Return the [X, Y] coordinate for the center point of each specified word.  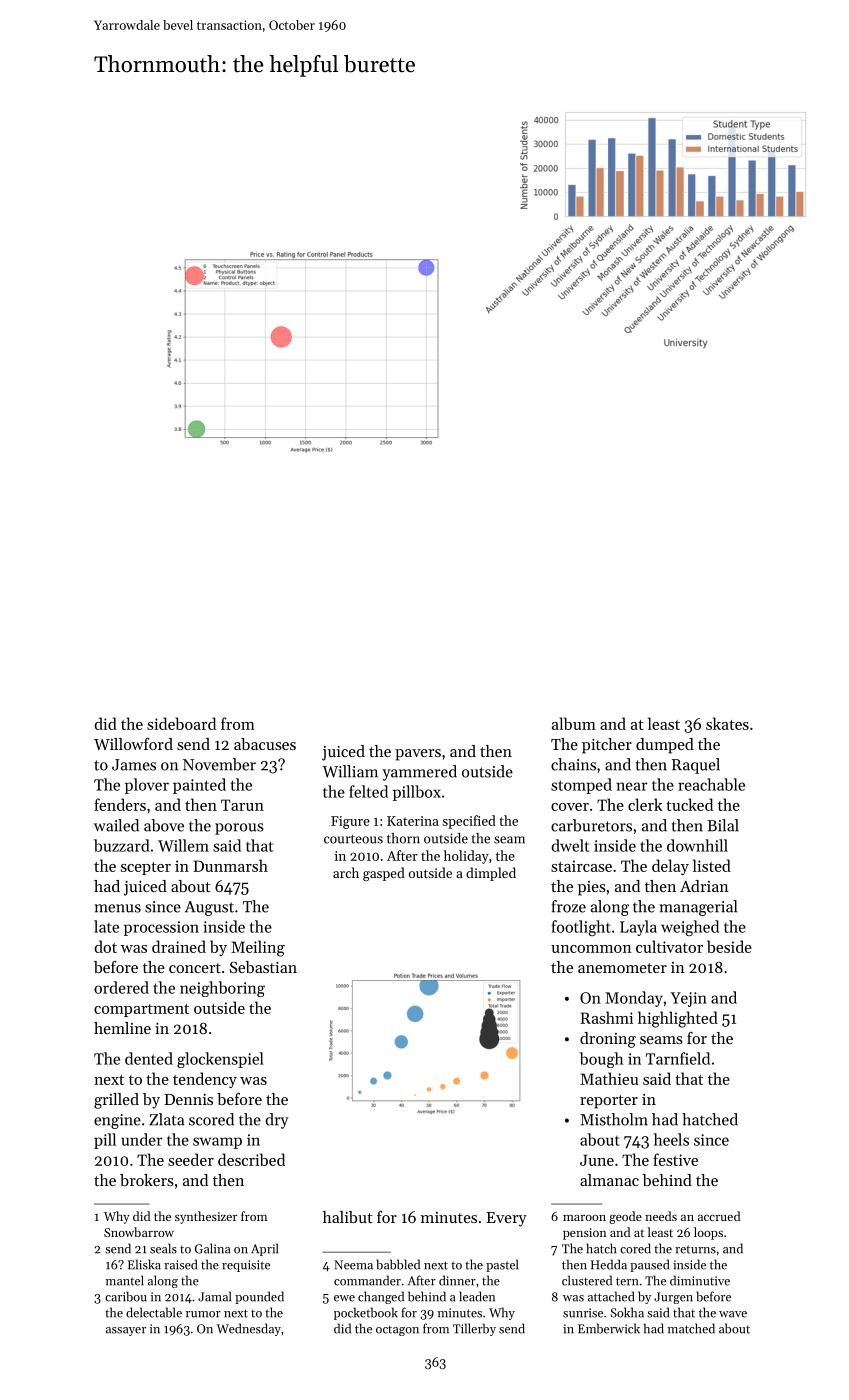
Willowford [133, 744]
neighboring [222, 989]
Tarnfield [678, 1058]
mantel [125, 1280]
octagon [397, 1331]
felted [368, 791]
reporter [609, 1102]
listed [712, 865]
